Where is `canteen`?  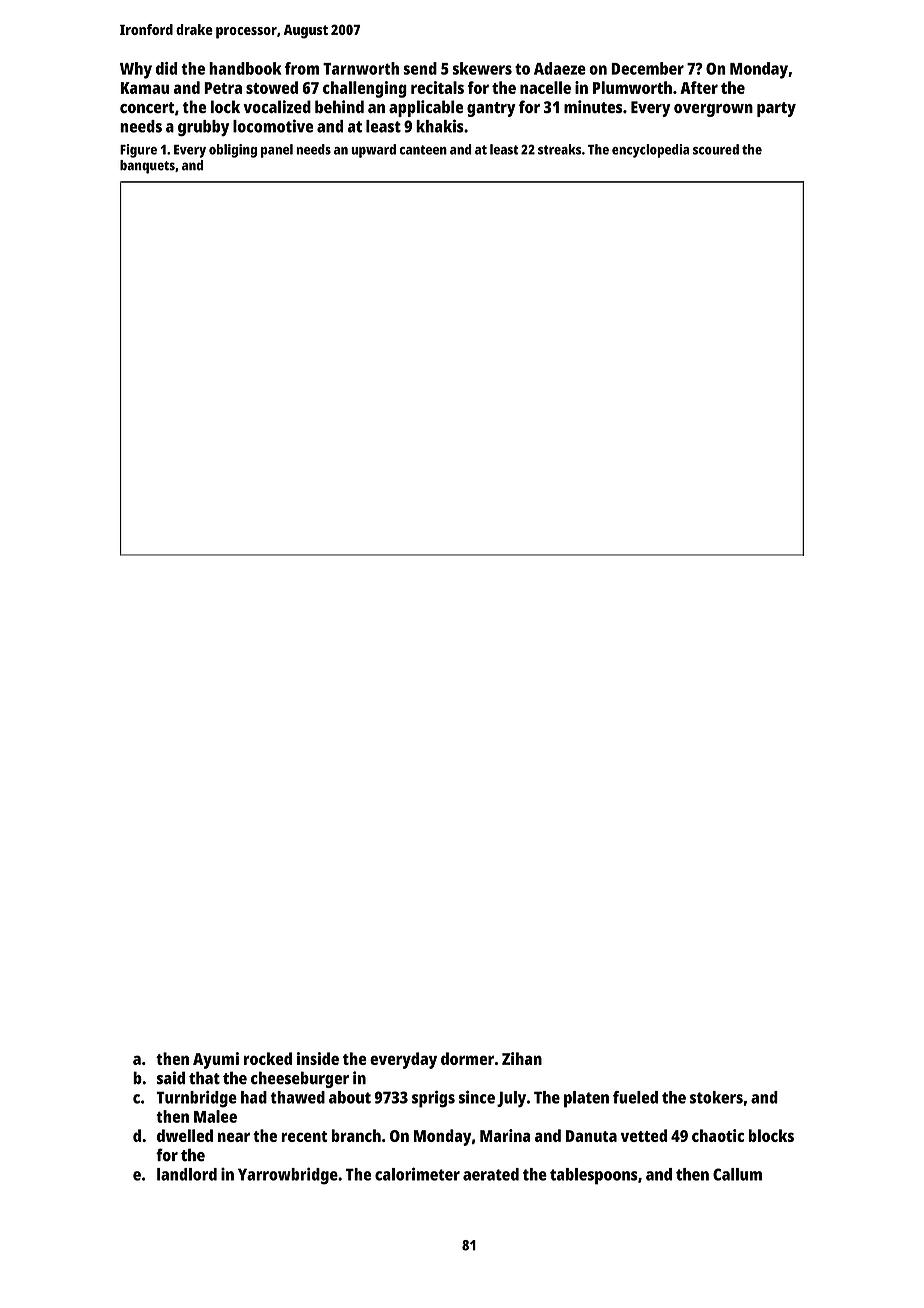 canteen is located at coordinates (423, 150).
